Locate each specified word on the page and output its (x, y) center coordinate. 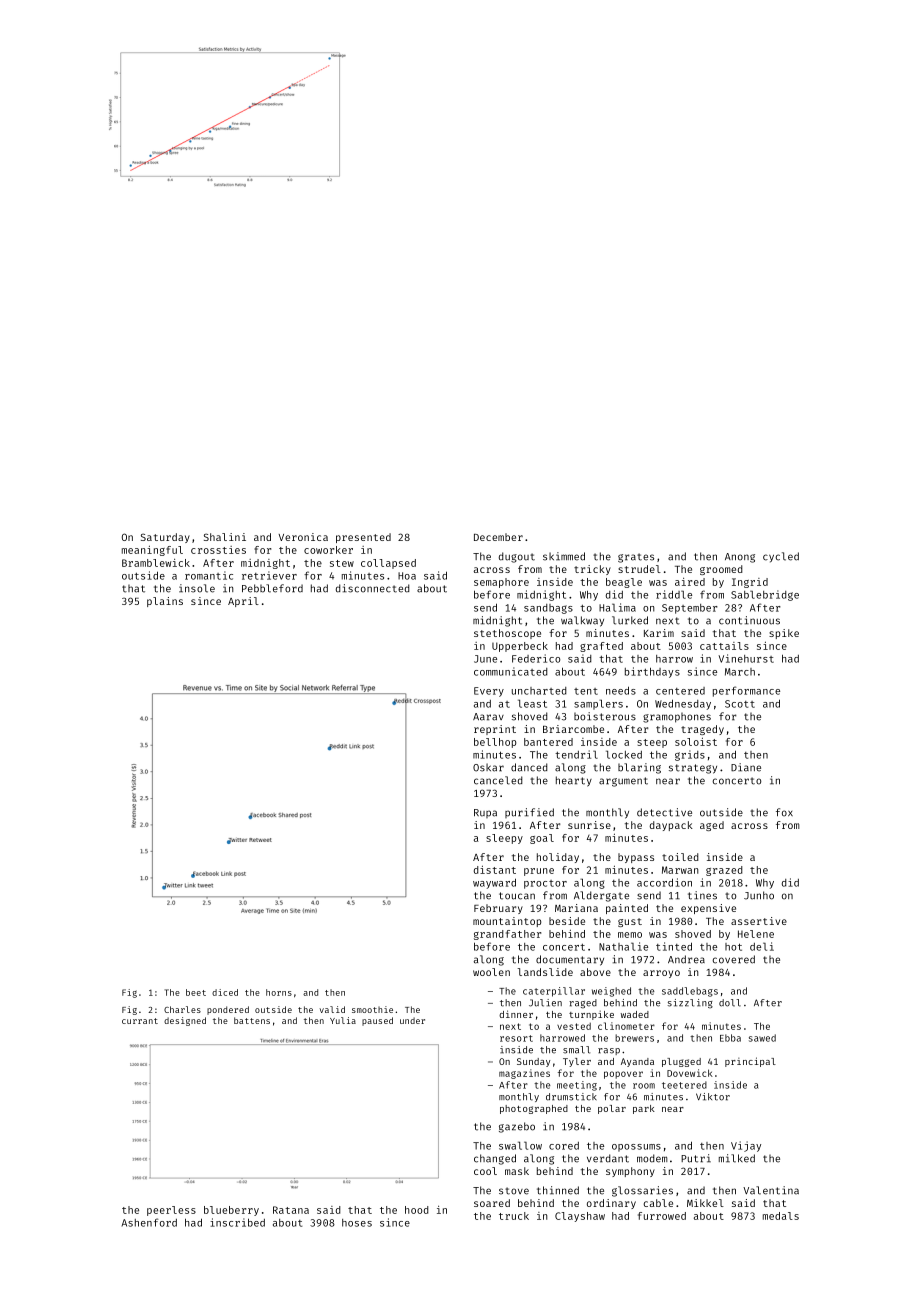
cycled (781, 557)
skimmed (564, 556)
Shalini (225, 537)
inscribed (237, 1222)
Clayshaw (580, 1217)
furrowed (662, 1216)
